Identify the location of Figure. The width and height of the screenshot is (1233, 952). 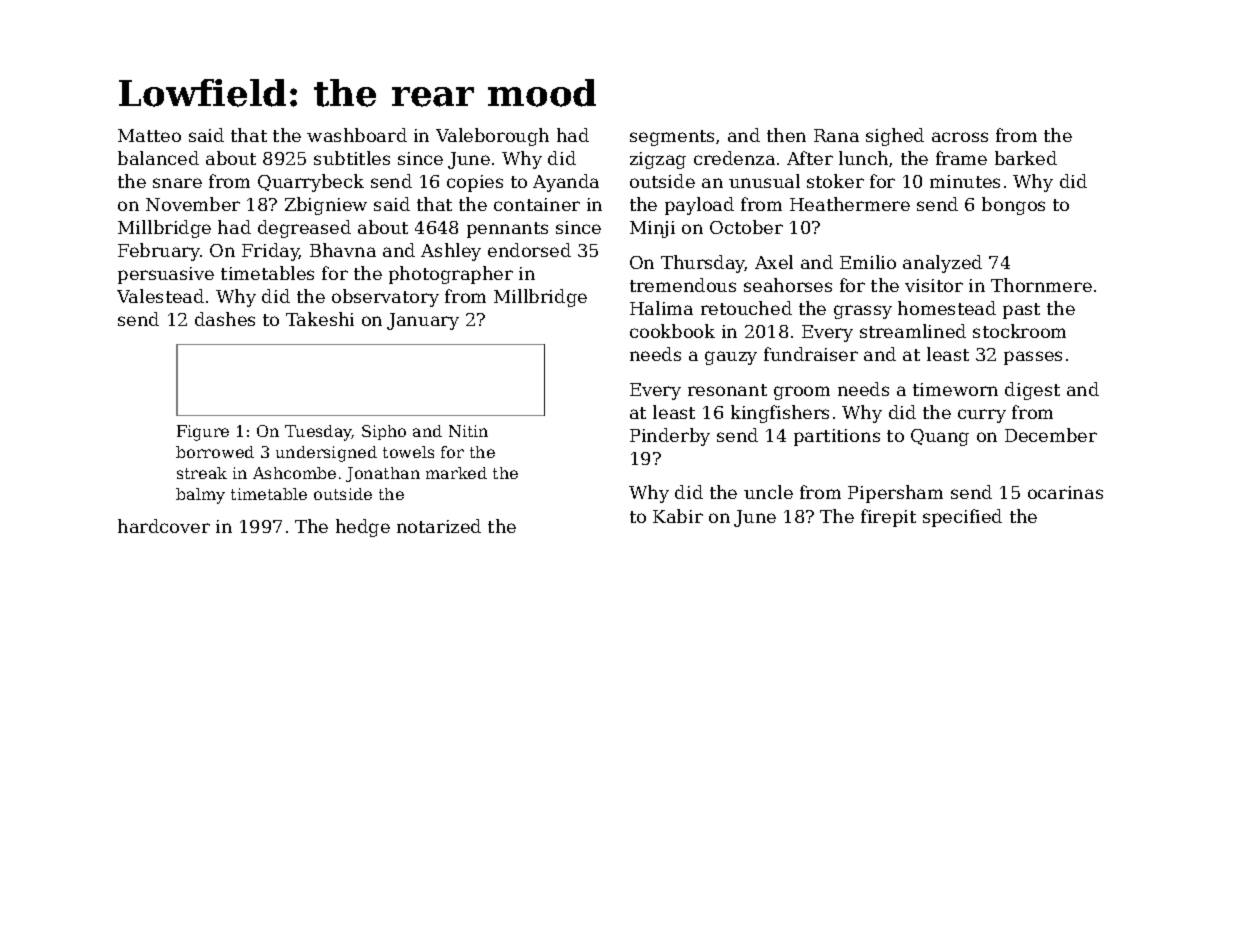
(203, 433).
